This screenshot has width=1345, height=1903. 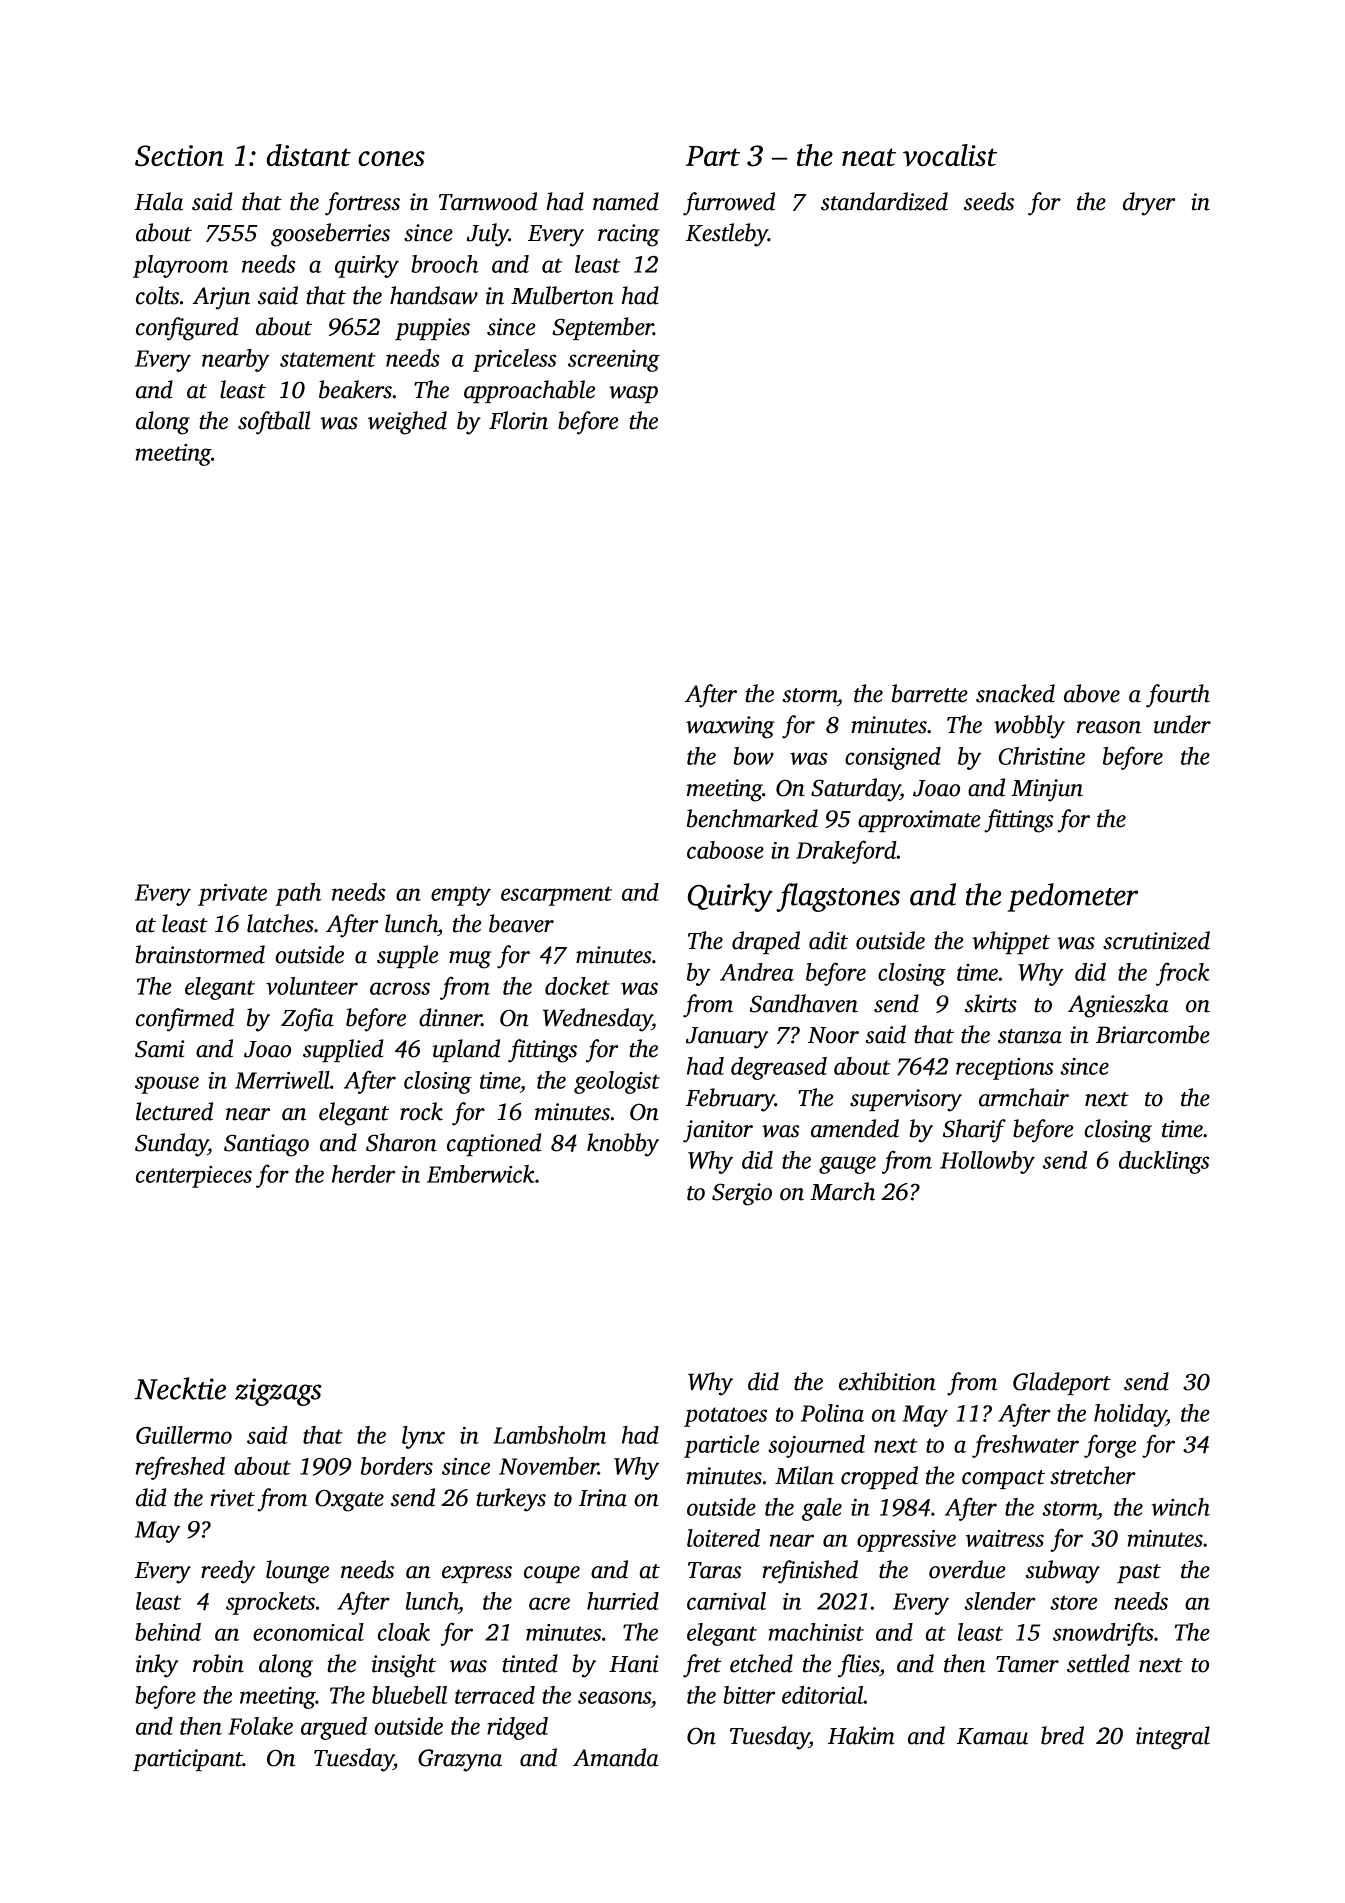 I want to click on wasp, so click(x=633, y=394).
